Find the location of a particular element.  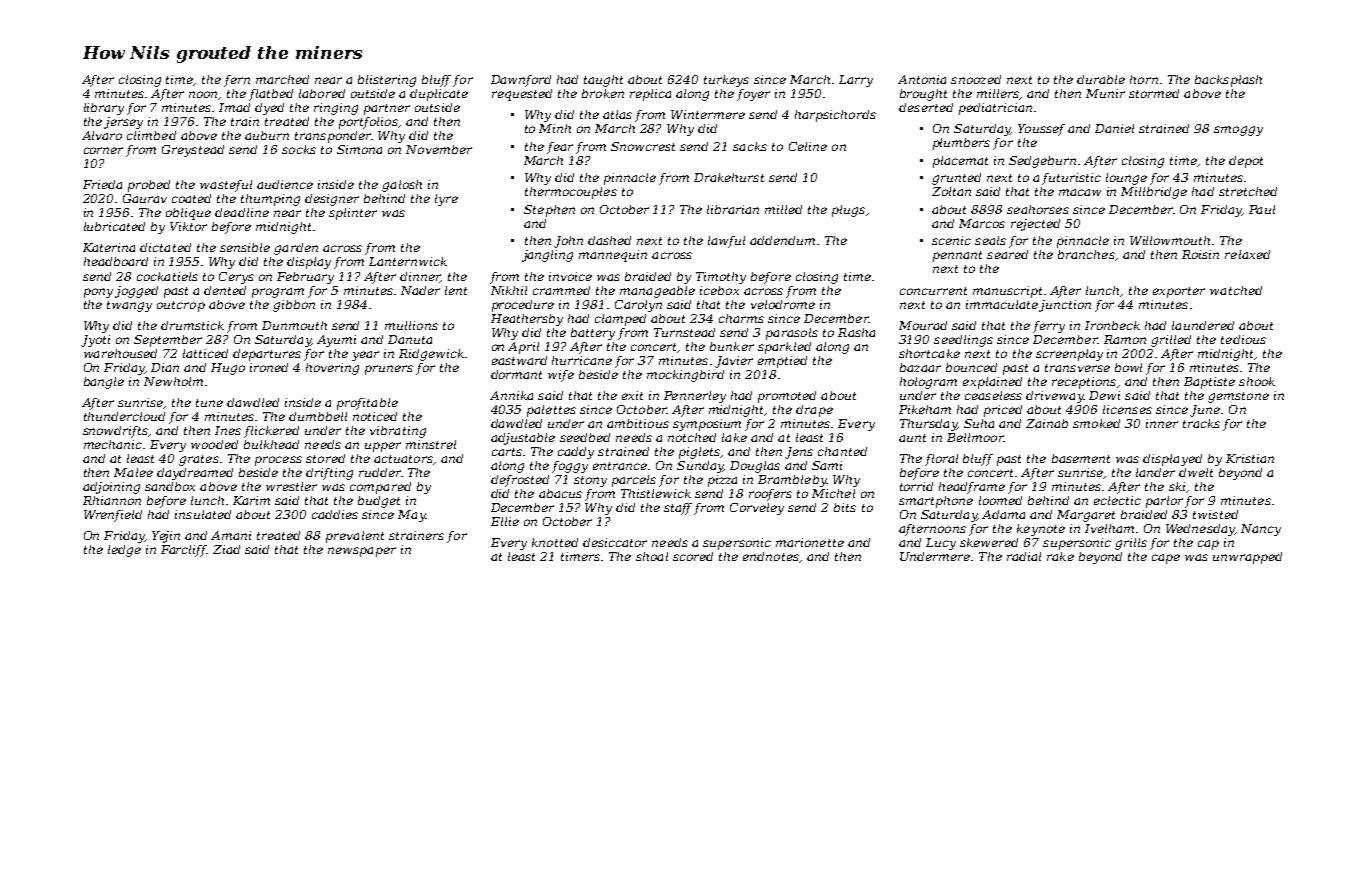

battery is located at coordinates (593, 334).
